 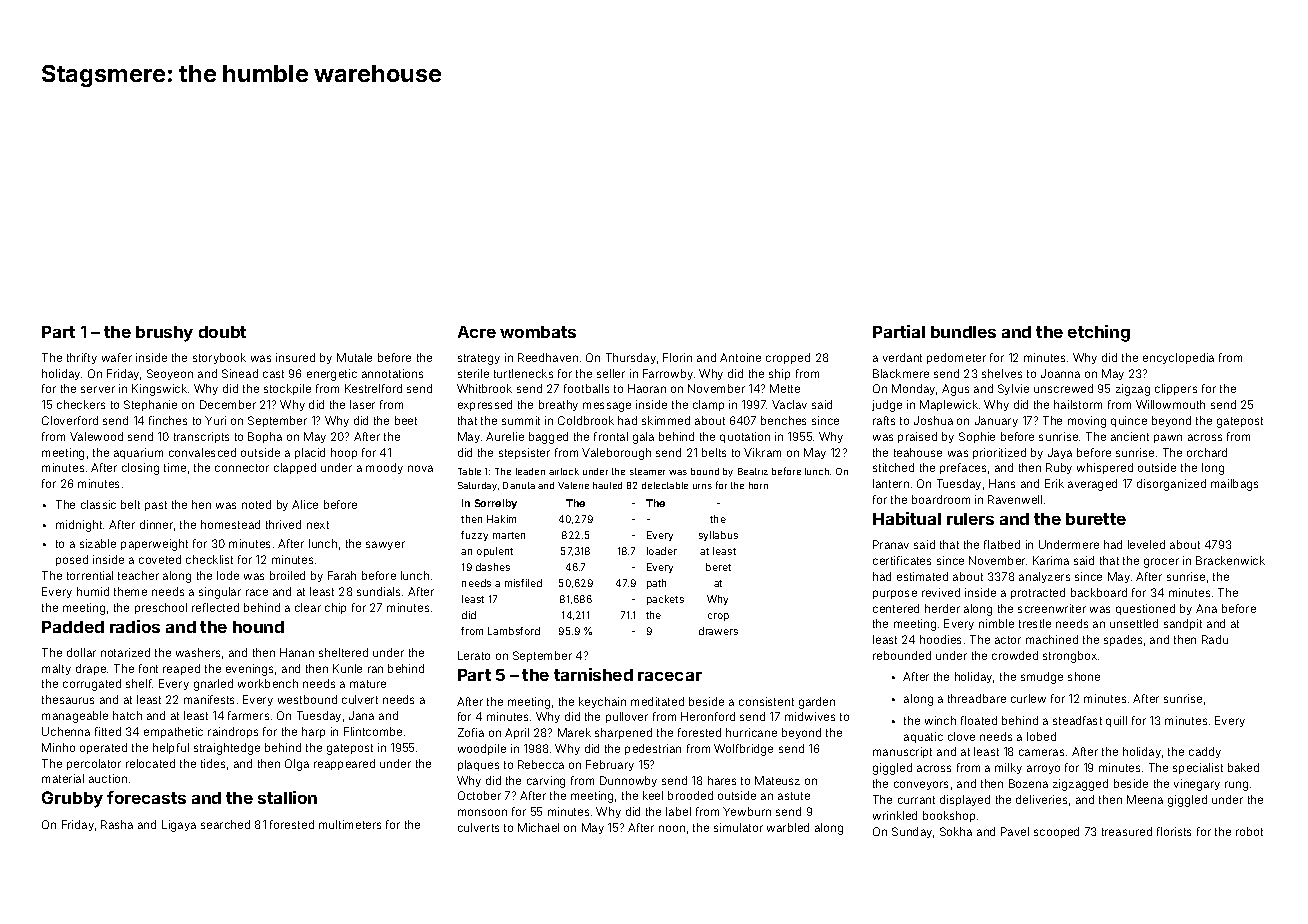 I want to click on etching, so click(x=1099, y=333).
